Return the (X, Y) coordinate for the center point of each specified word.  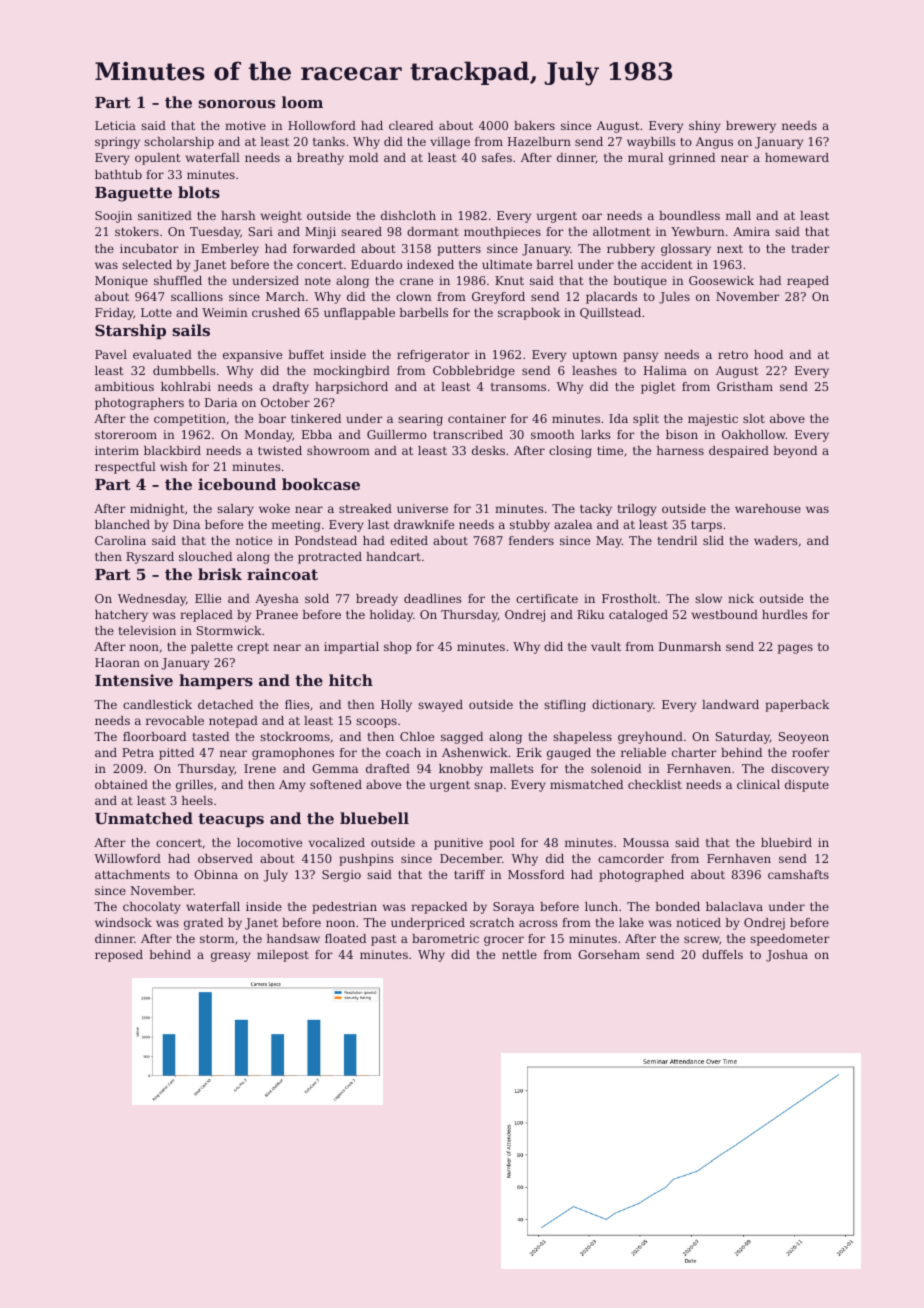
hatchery (121, 616)
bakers (534, 125)
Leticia (115, 125)
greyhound (650, 738)
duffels (722, 954)
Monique (121, 282)
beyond (795, 452)
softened (336, 784)
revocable (175, 720)
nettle (519, 954)
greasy (231, 957)
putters (459, 250)
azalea (573, 524)
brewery (751, 127)
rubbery (631, 250)
